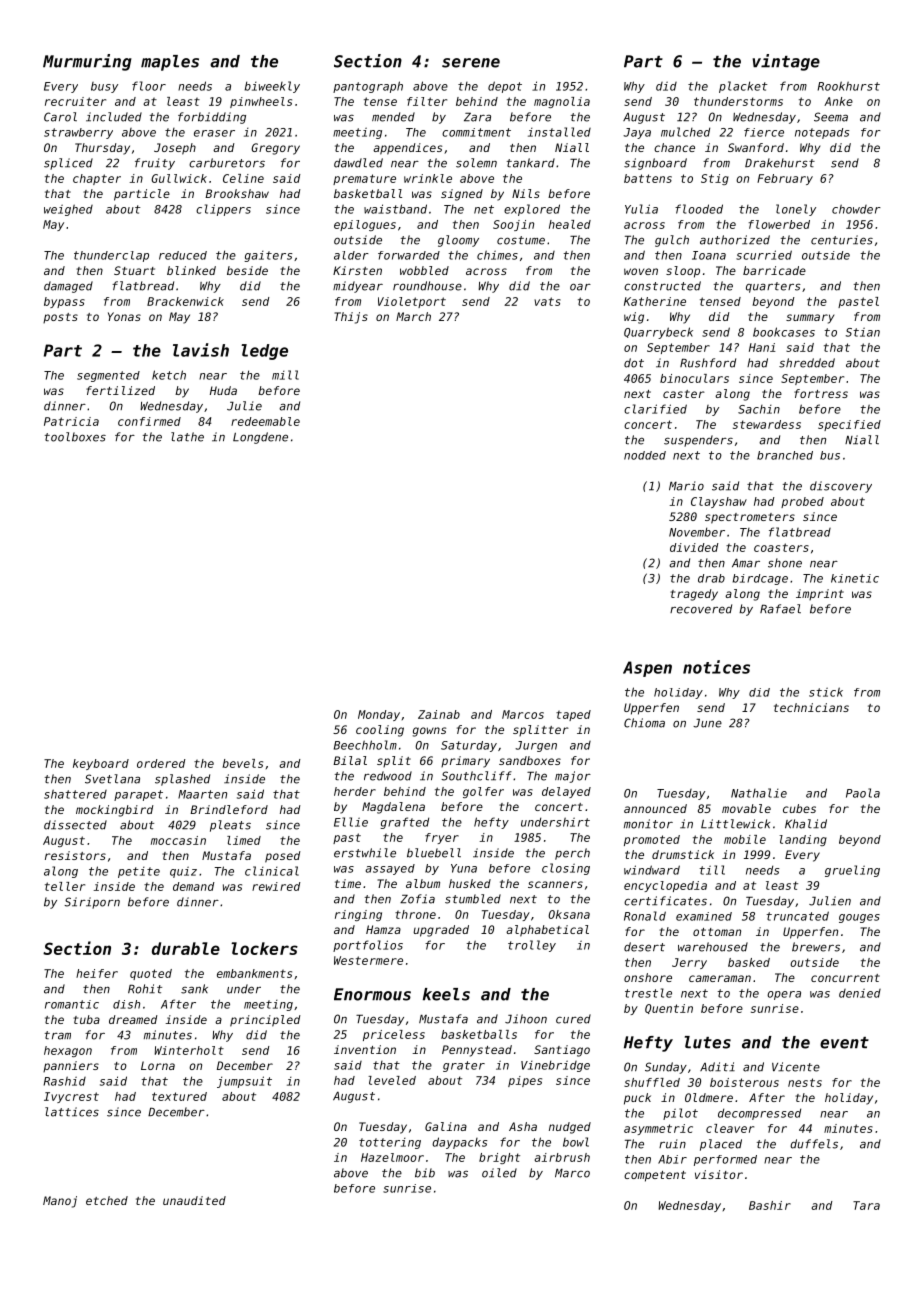 This image has height=1308, width=924. Describe the element at coordinates (799, 808) in the image. I see `cubes` at that location.
